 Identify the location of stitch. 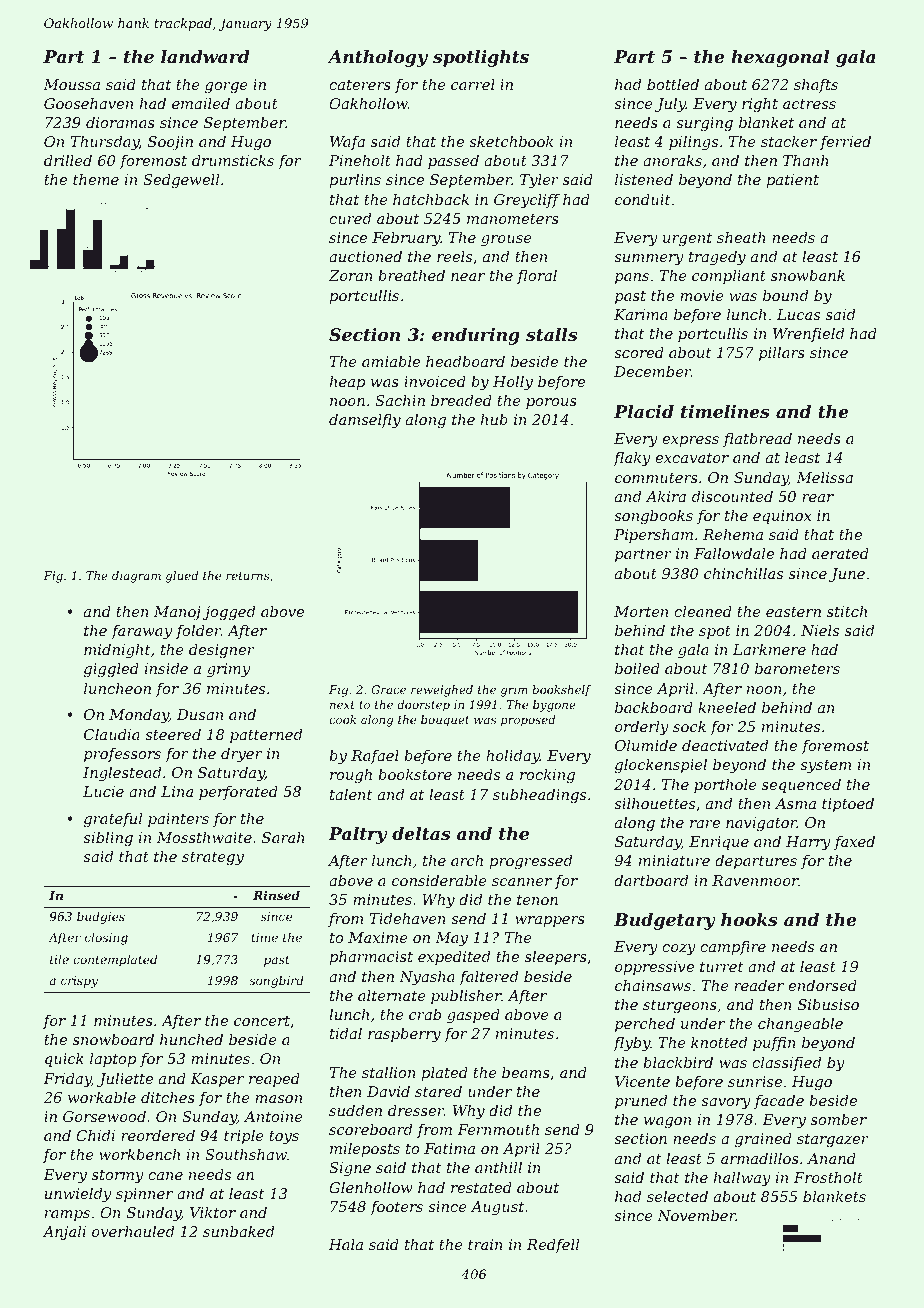
(847, 611).
